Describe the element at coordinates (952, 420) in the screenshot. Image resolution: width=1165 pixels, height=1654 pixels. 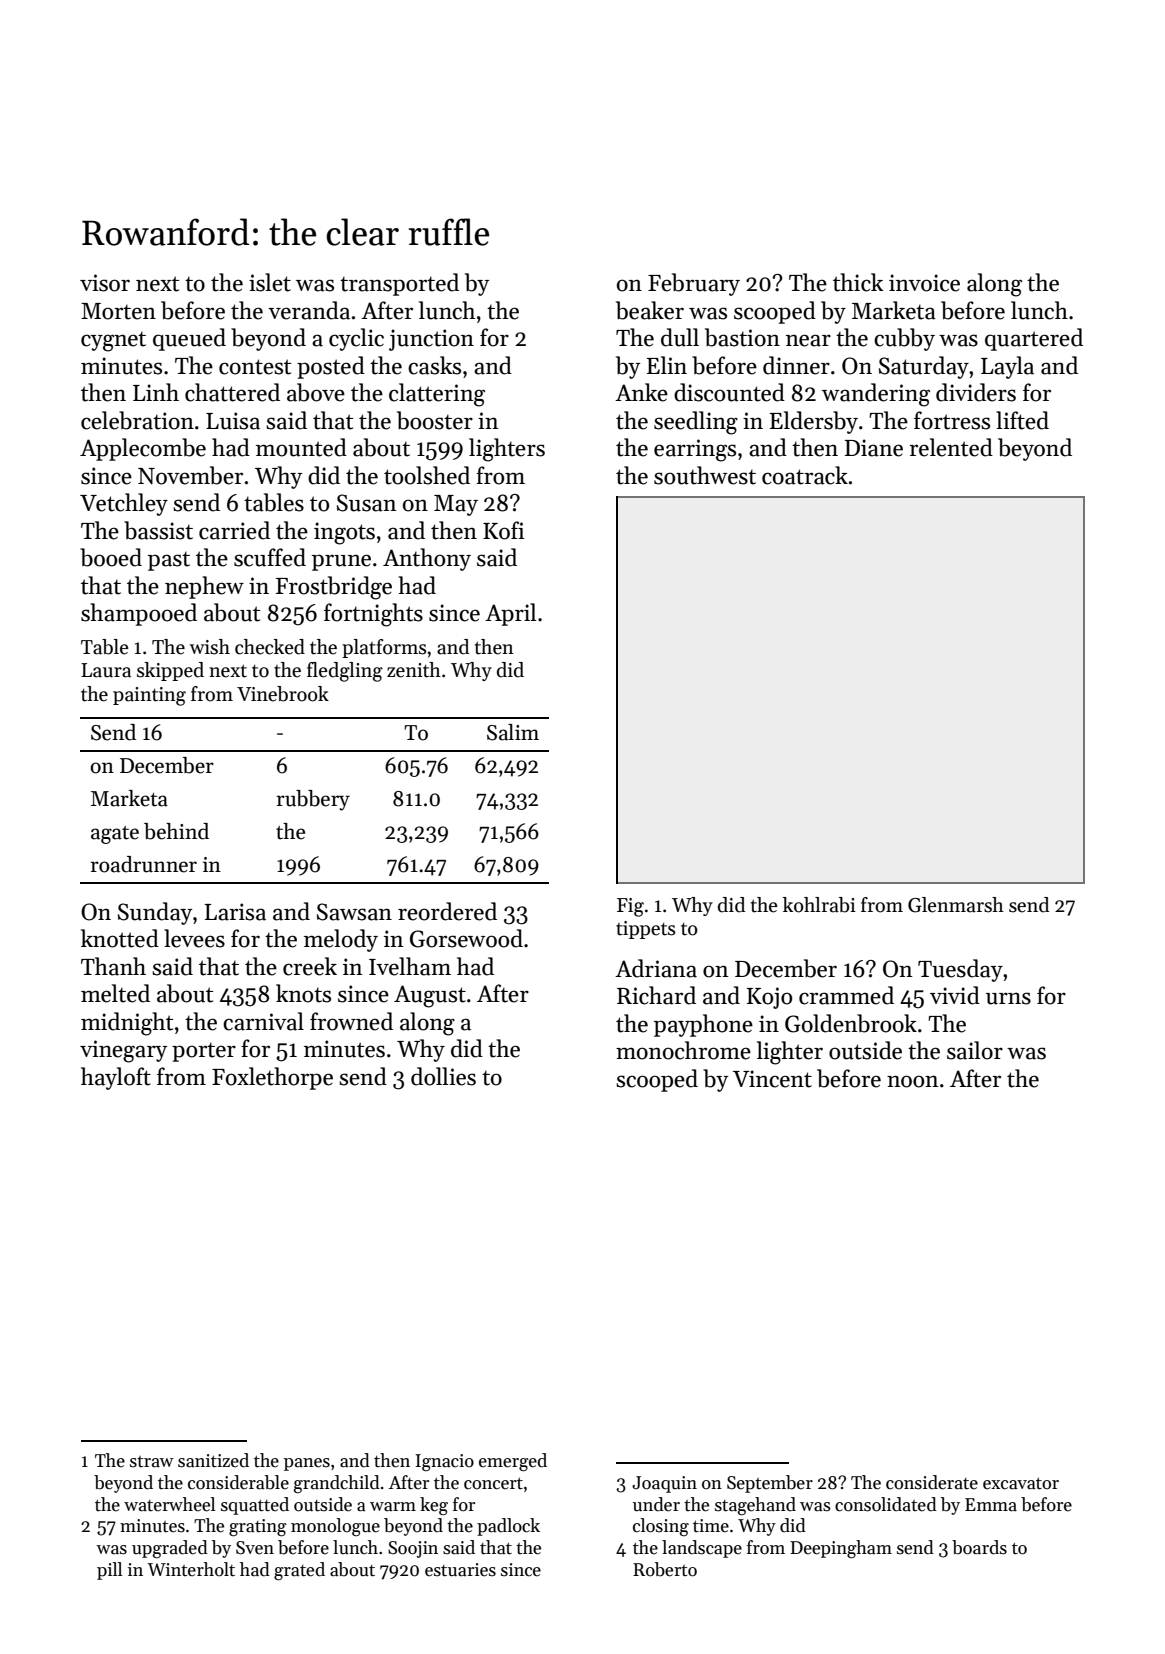
I see `fortress` at that location.
